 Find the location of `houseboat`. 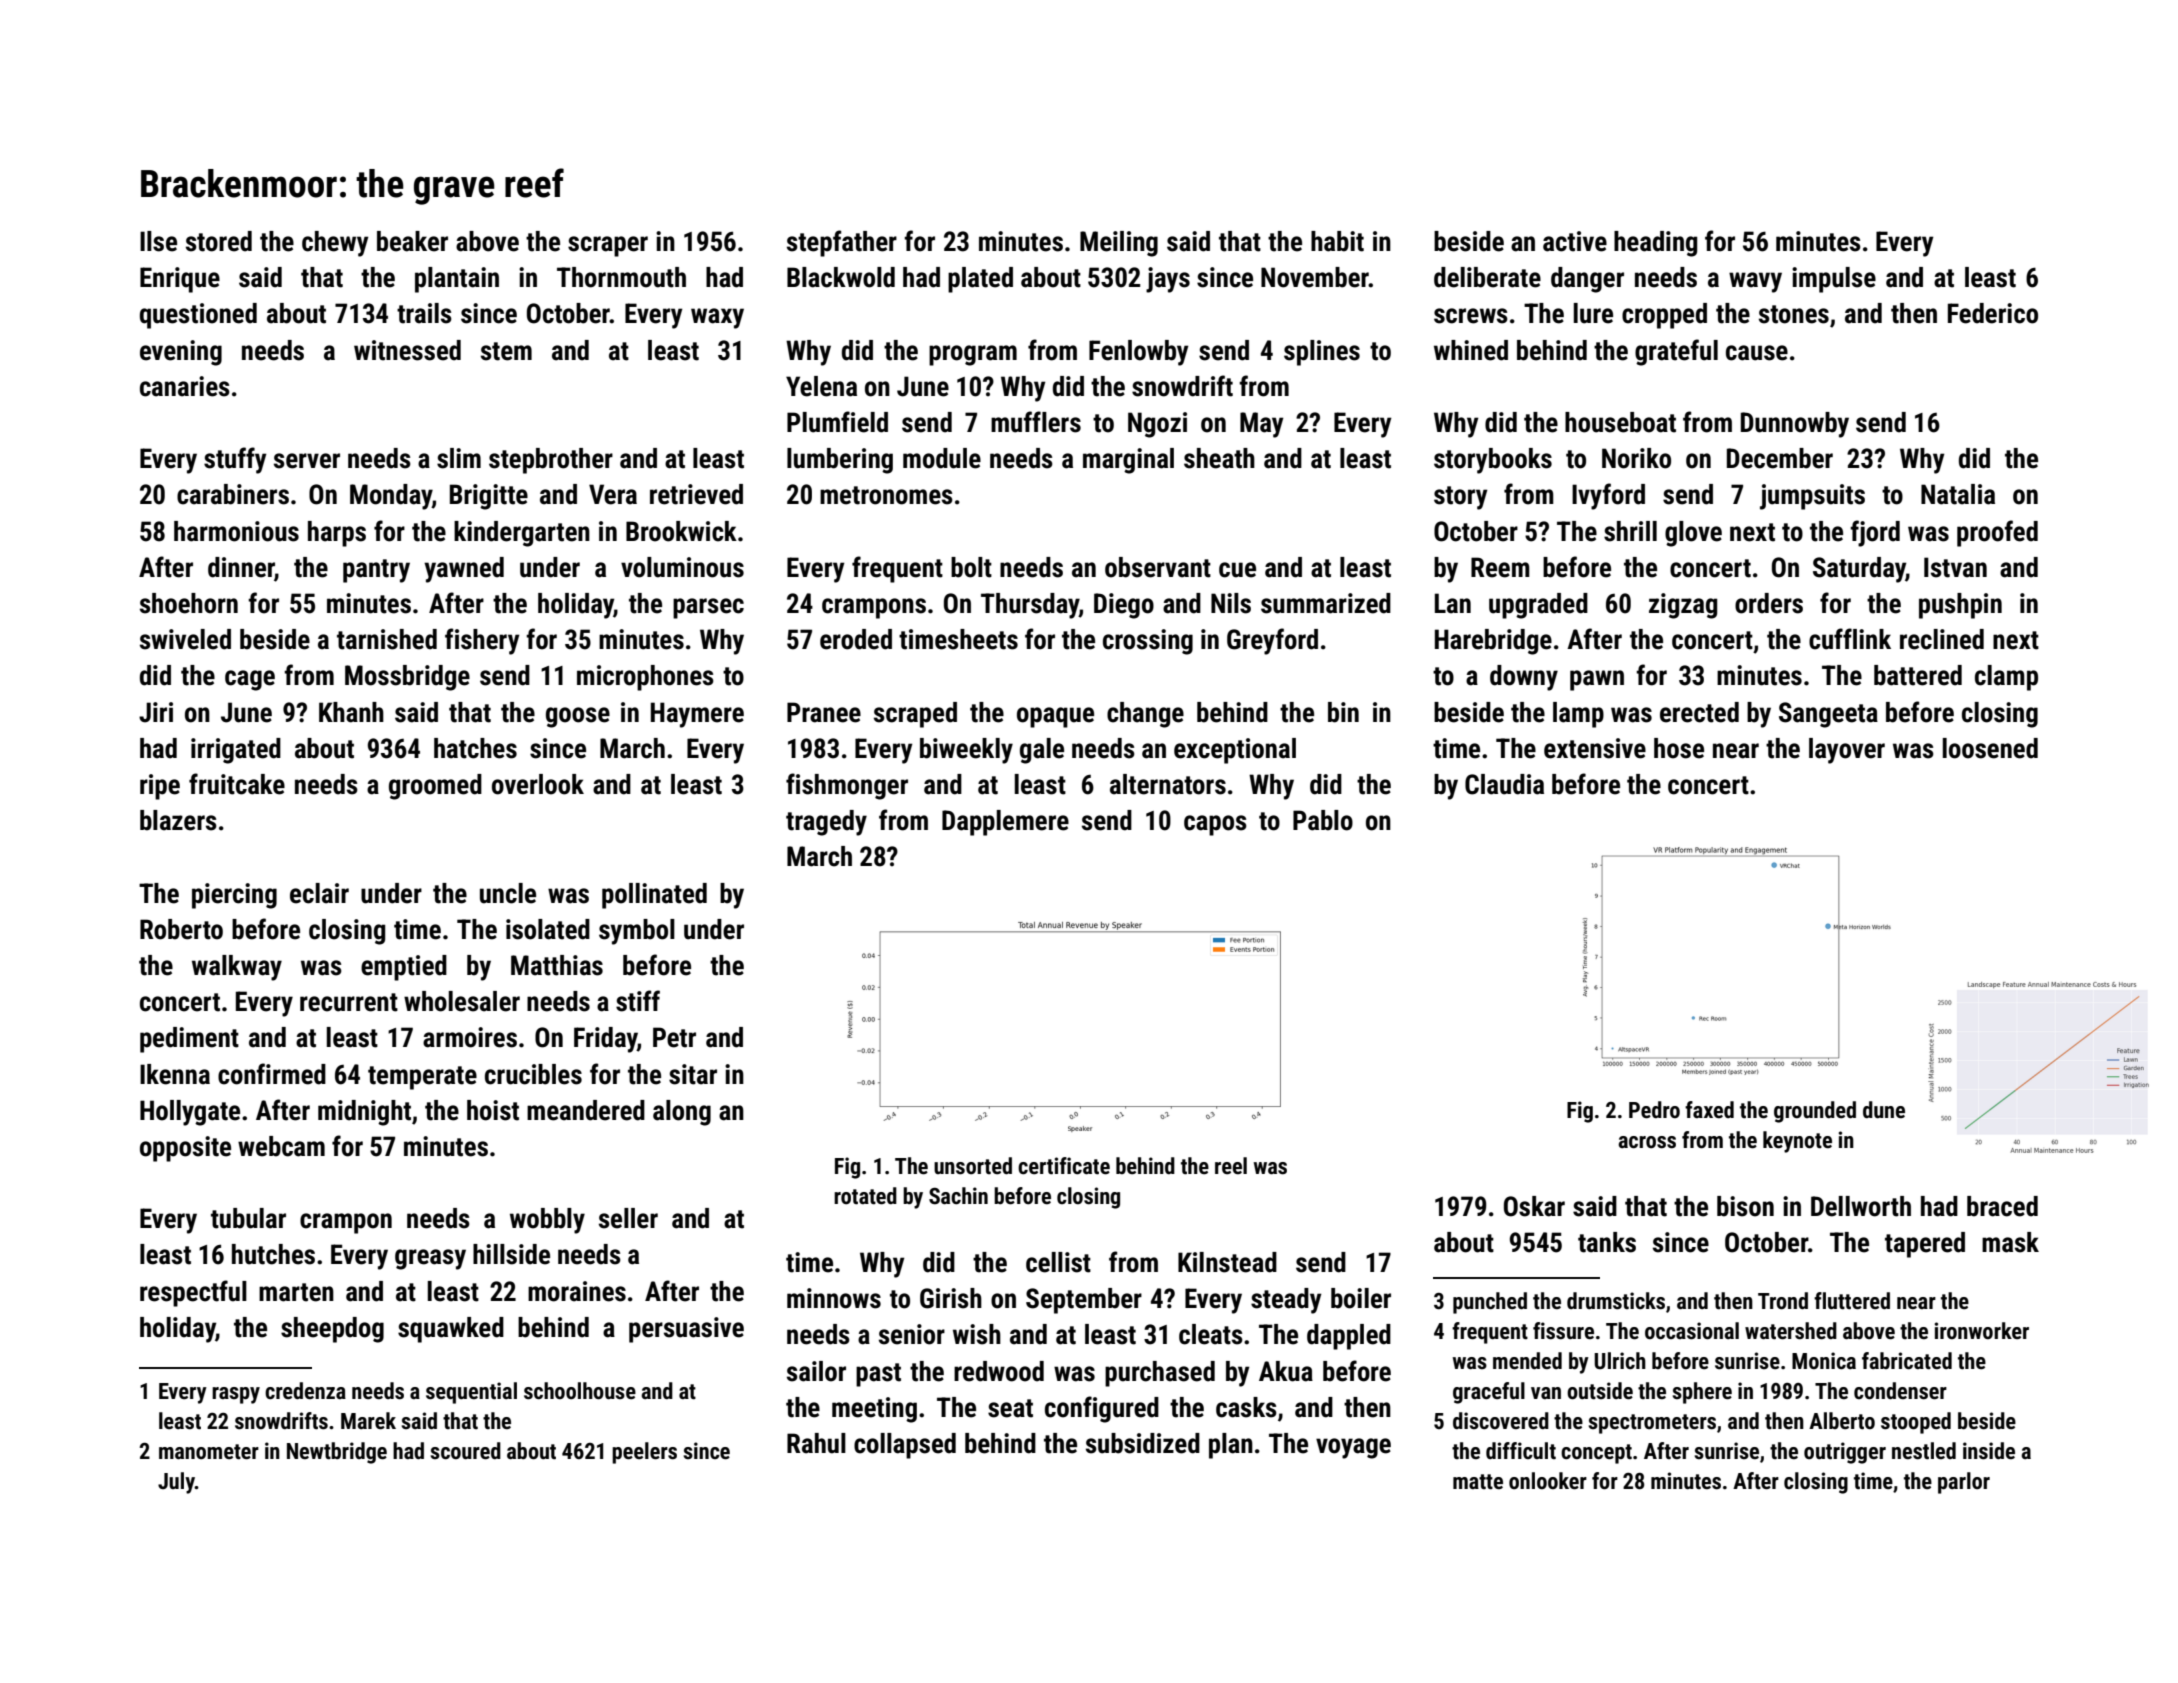

houseboat is located at coordinates (1620, 422).
